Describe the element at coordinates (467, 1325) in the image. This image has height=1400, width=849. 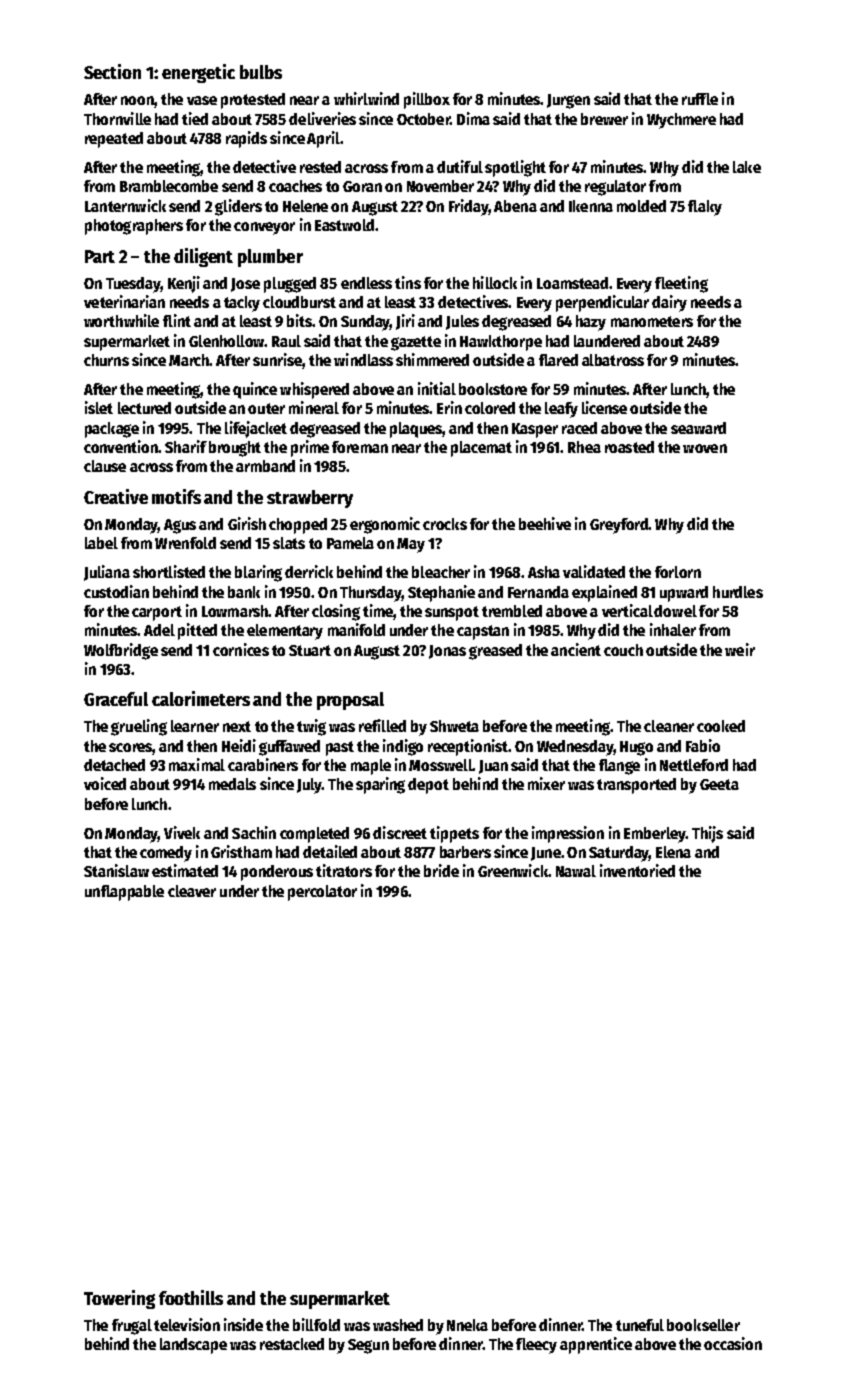
I see `Nneka` at that location.
